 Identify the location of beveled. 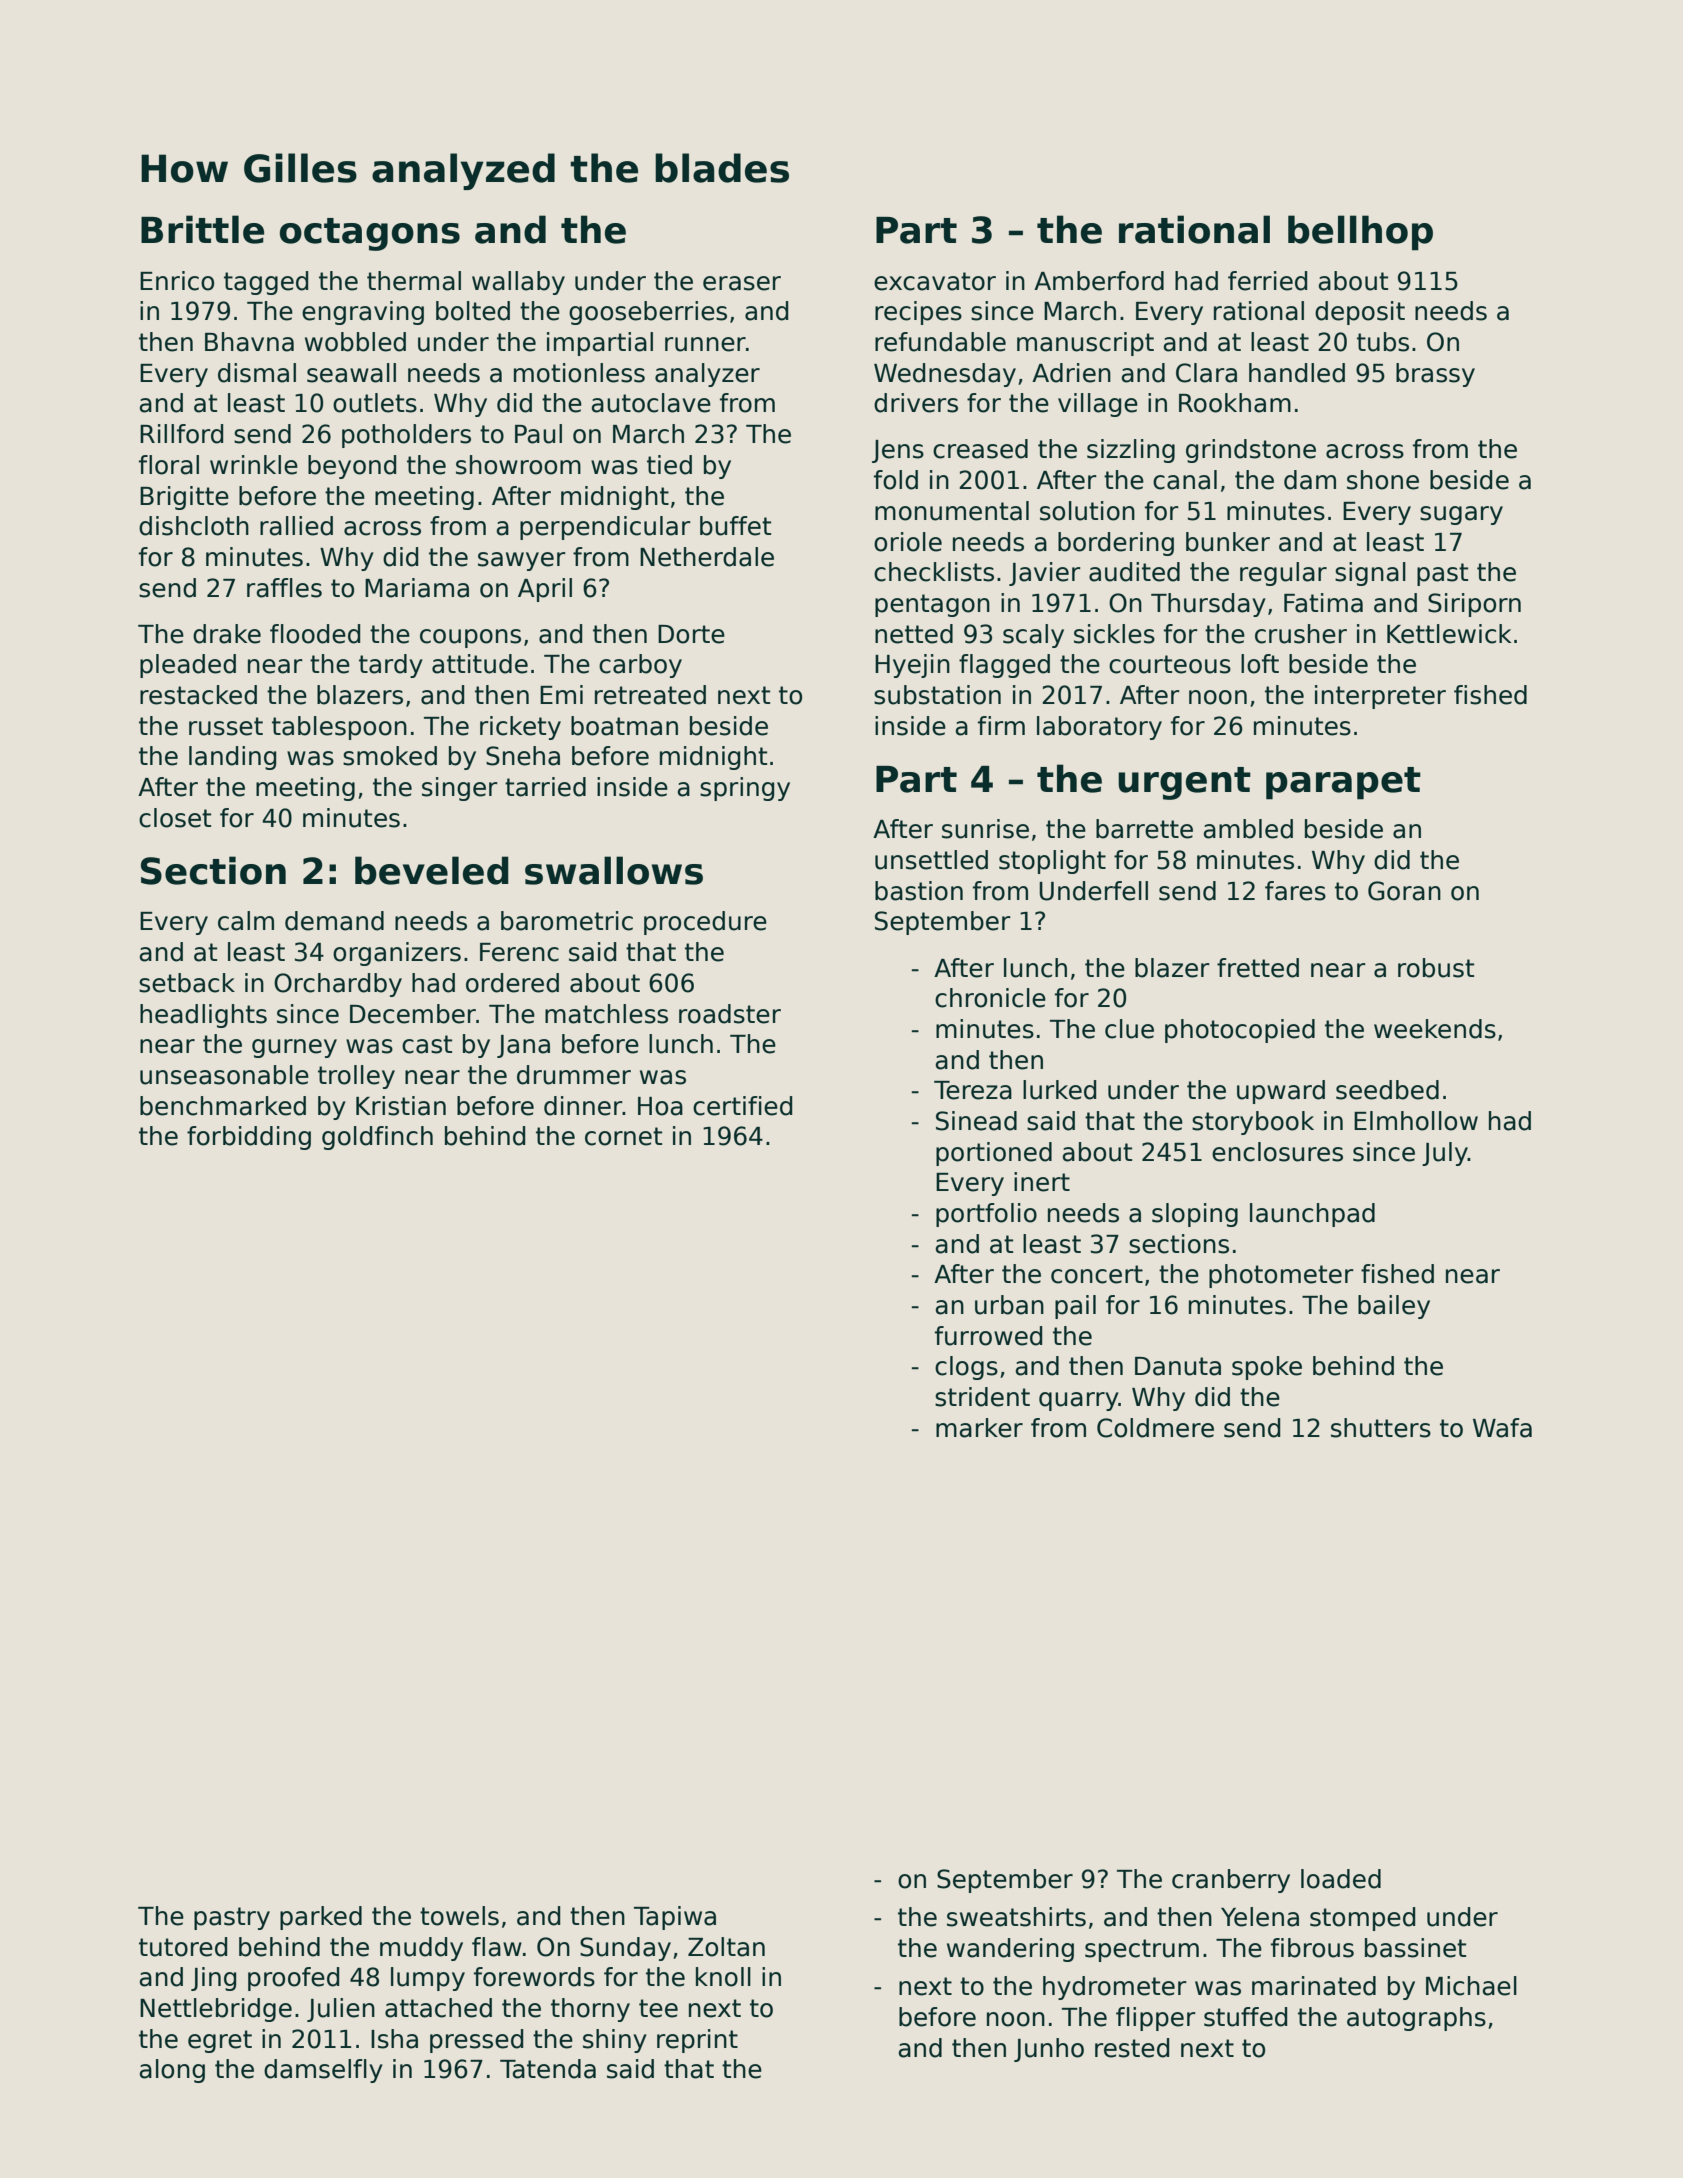
(432, 870).
